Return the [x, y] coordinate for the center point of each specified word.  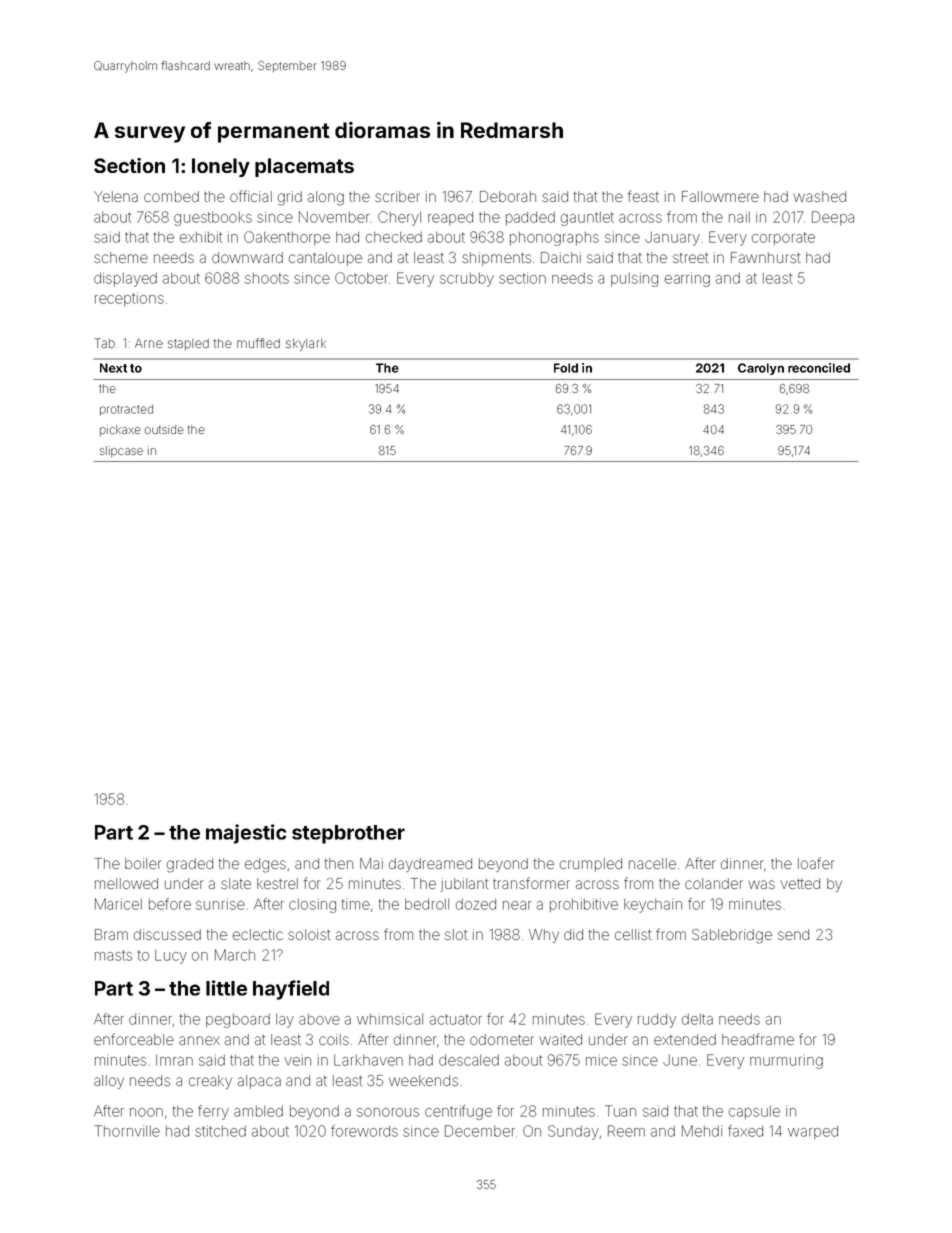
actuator [456, 1019]
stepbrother [348, 834]
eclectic [258, 934]
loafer [816, 863]
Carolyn [761, 369]
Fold [566, 368]
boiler [143, 863]
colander [714, 883]
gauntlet [587, 219]
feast [643, 196]
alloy [109, 1082]
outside [164, 429]
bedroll [427, 904]
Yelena [116, 196]
